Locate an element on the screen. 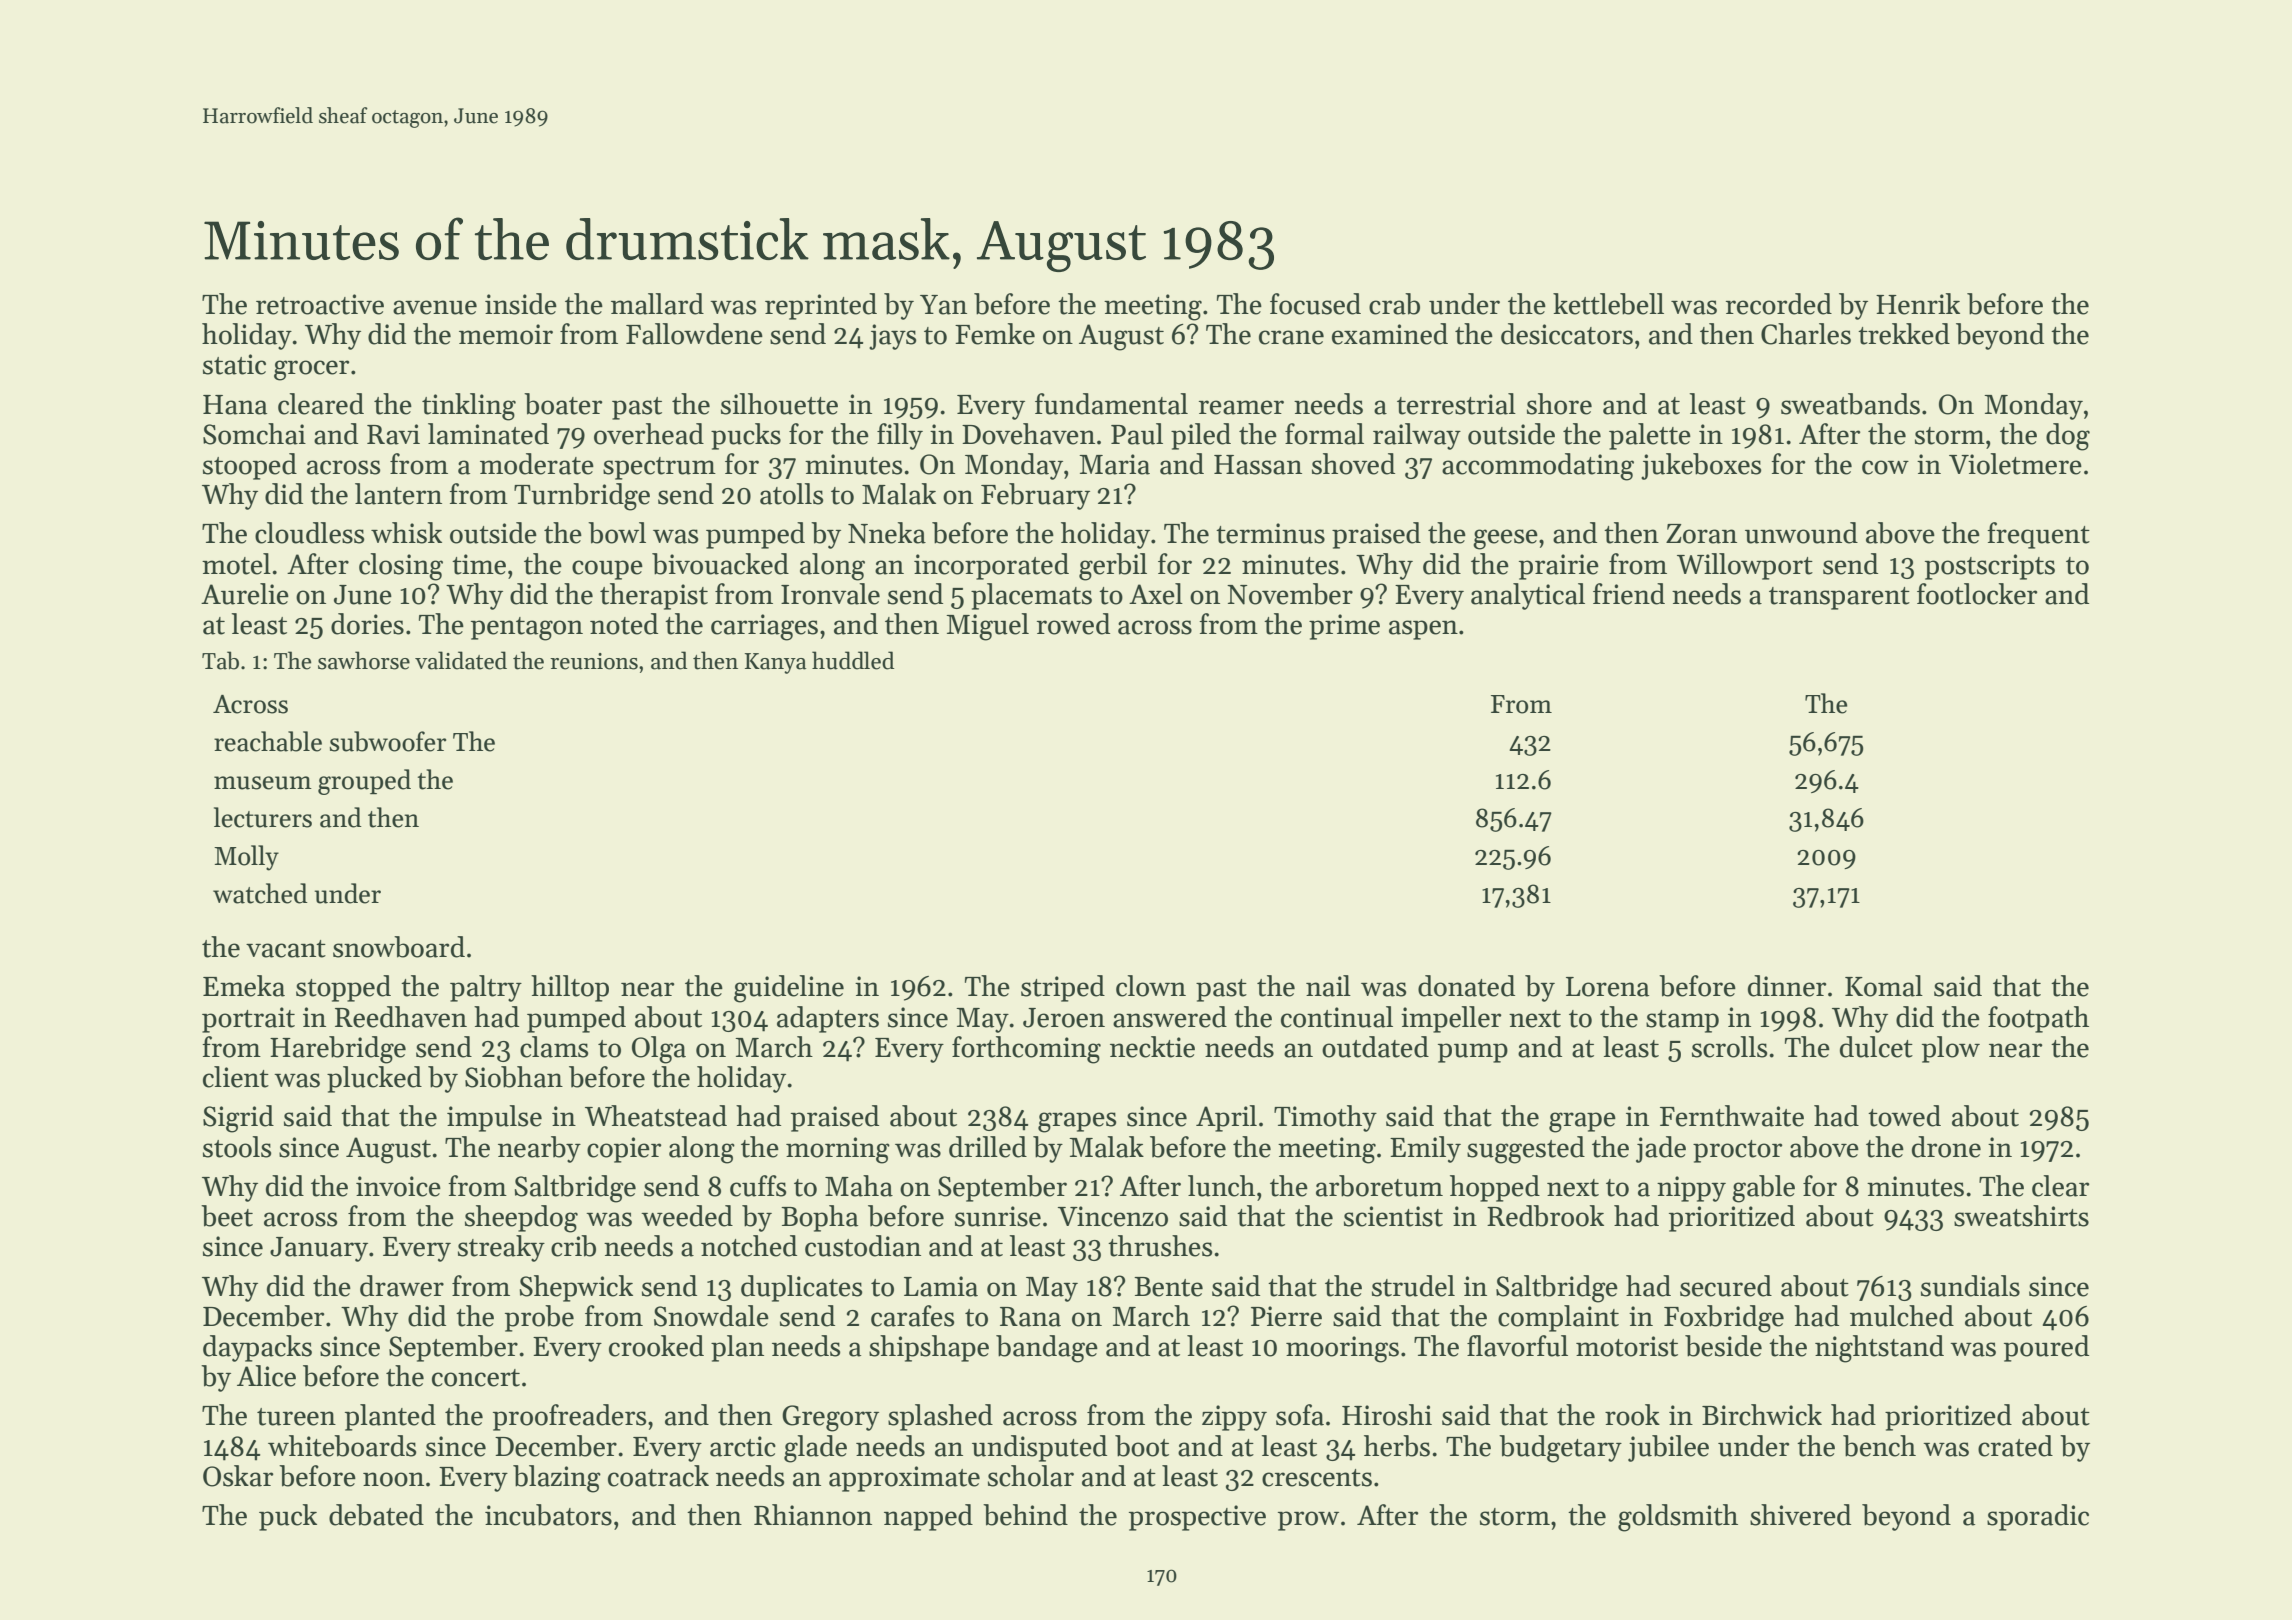 The height and width of the screenshot is (1620, 2292). focused is located at coordinates (1315, 304).
